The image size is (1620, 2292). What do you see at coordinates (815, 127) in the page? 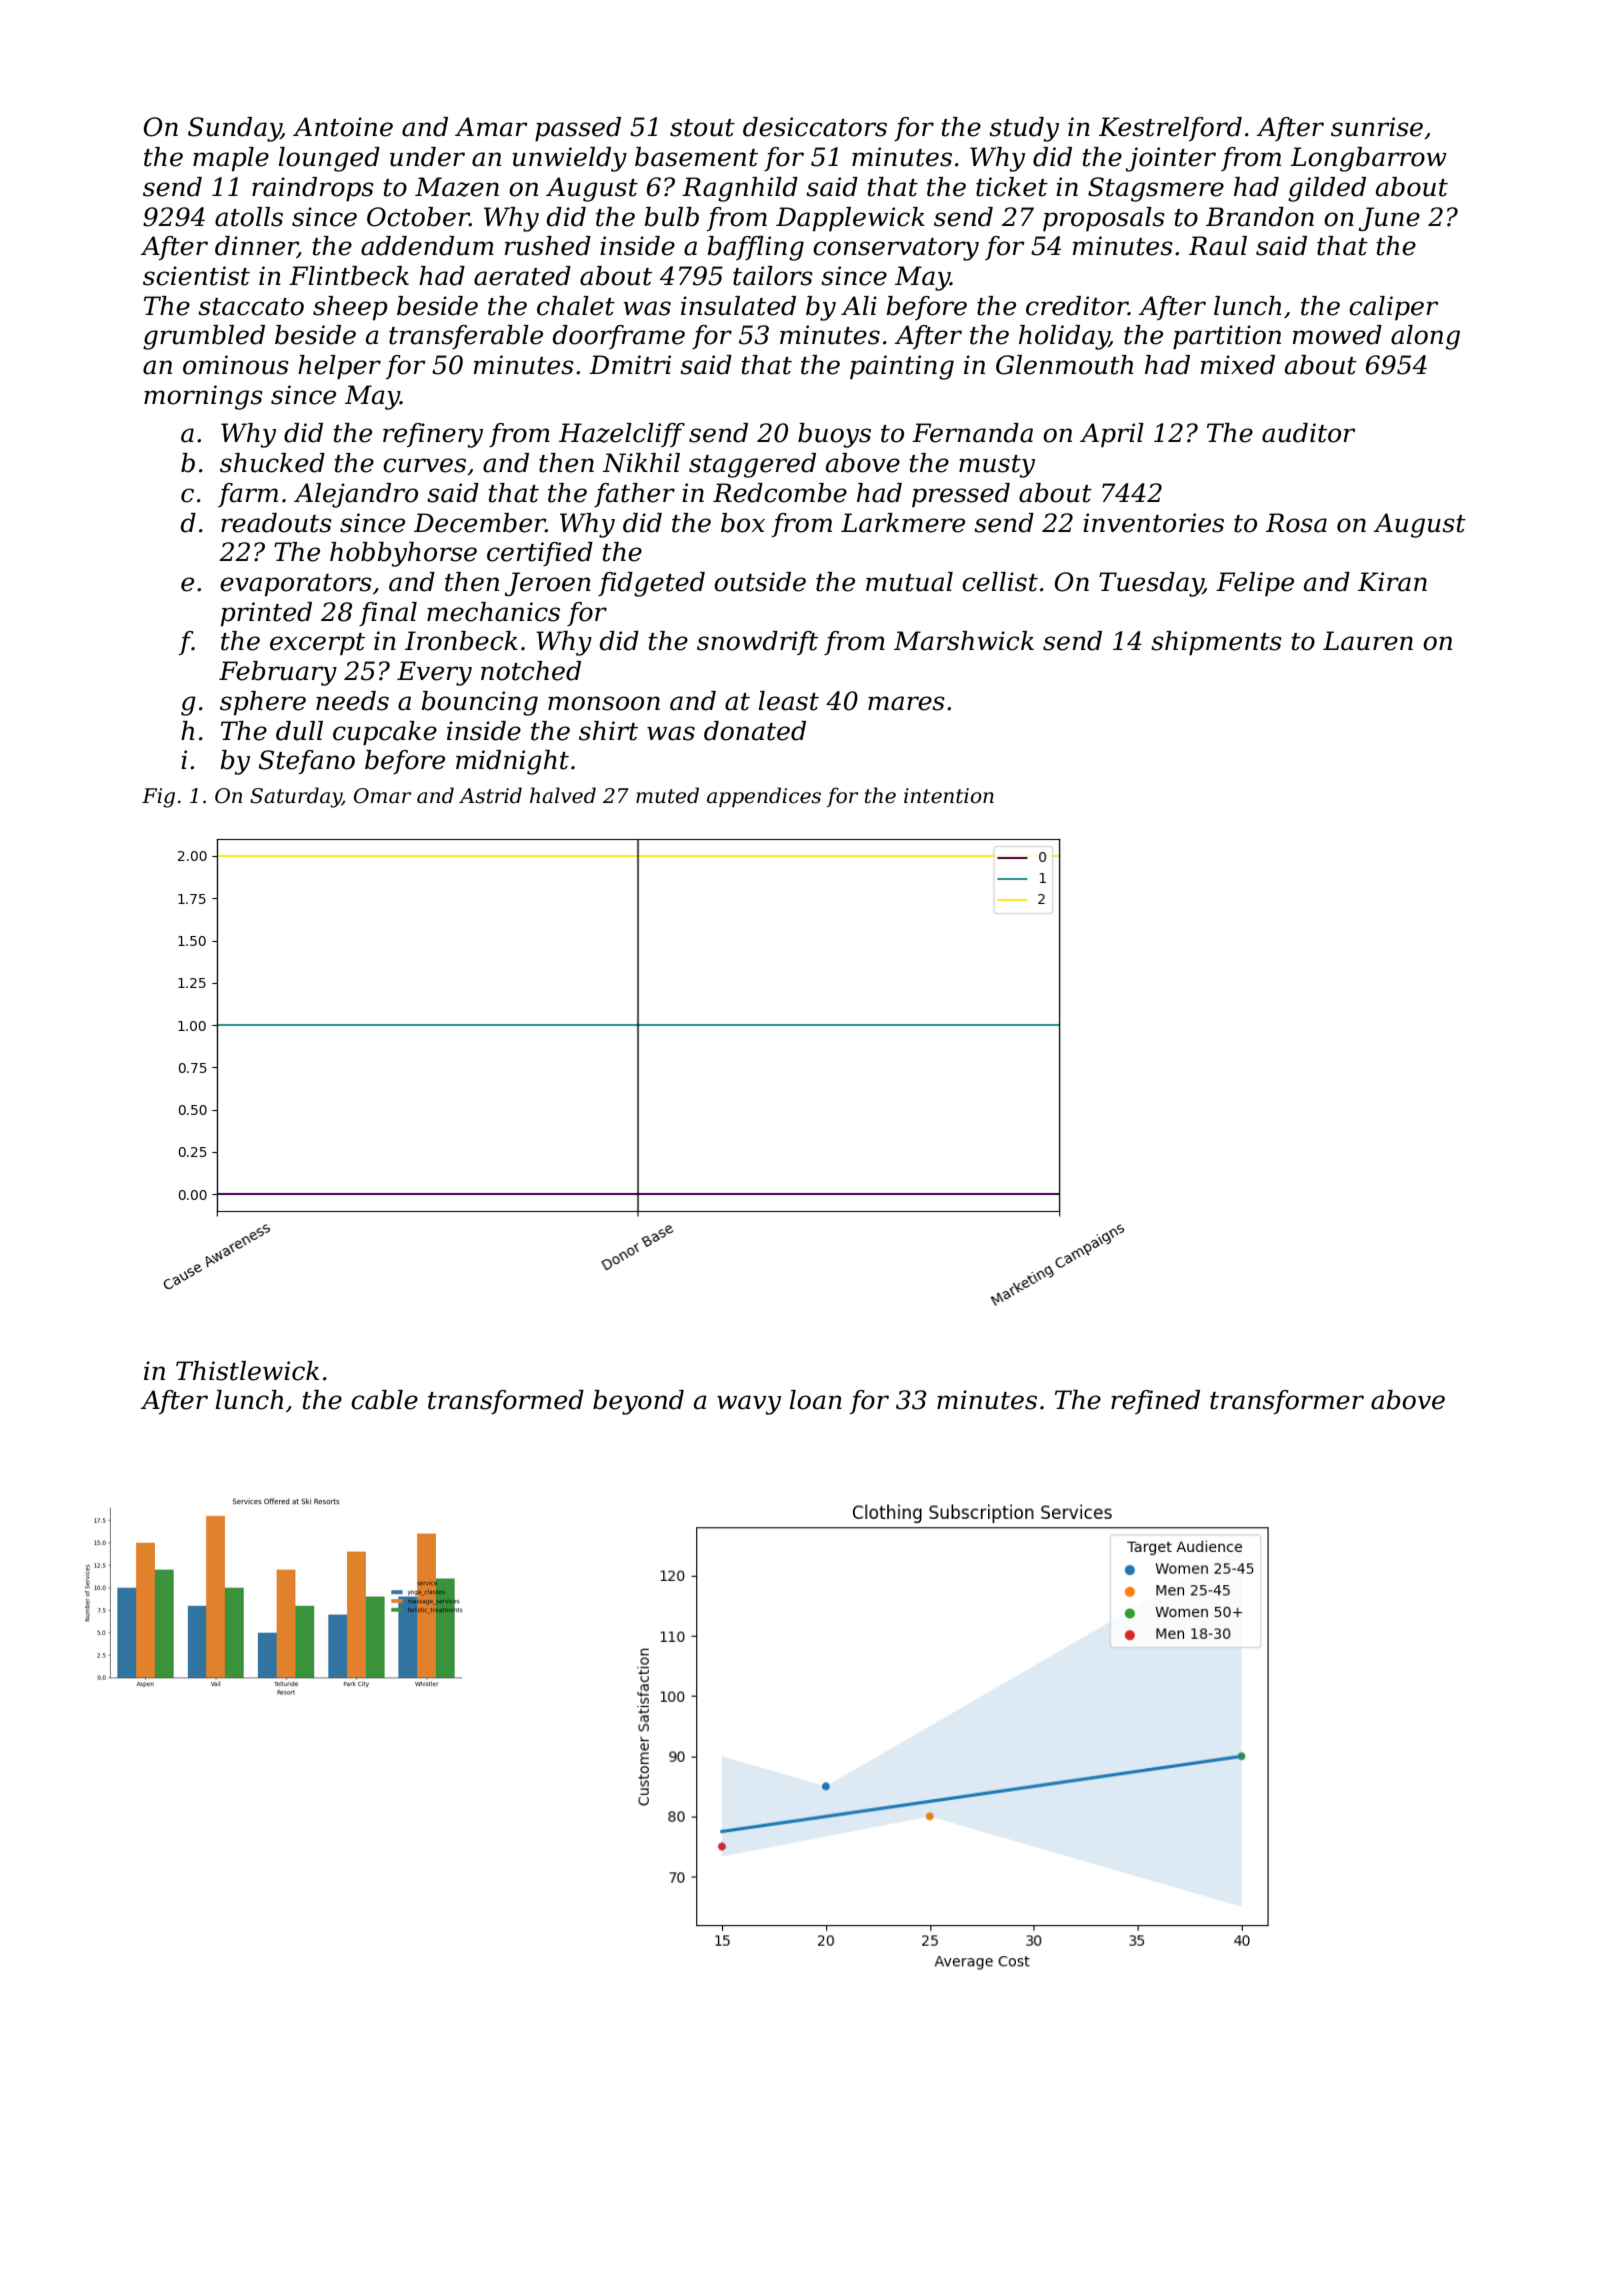
I see `desiccators` at bounding box center [815, 127].
